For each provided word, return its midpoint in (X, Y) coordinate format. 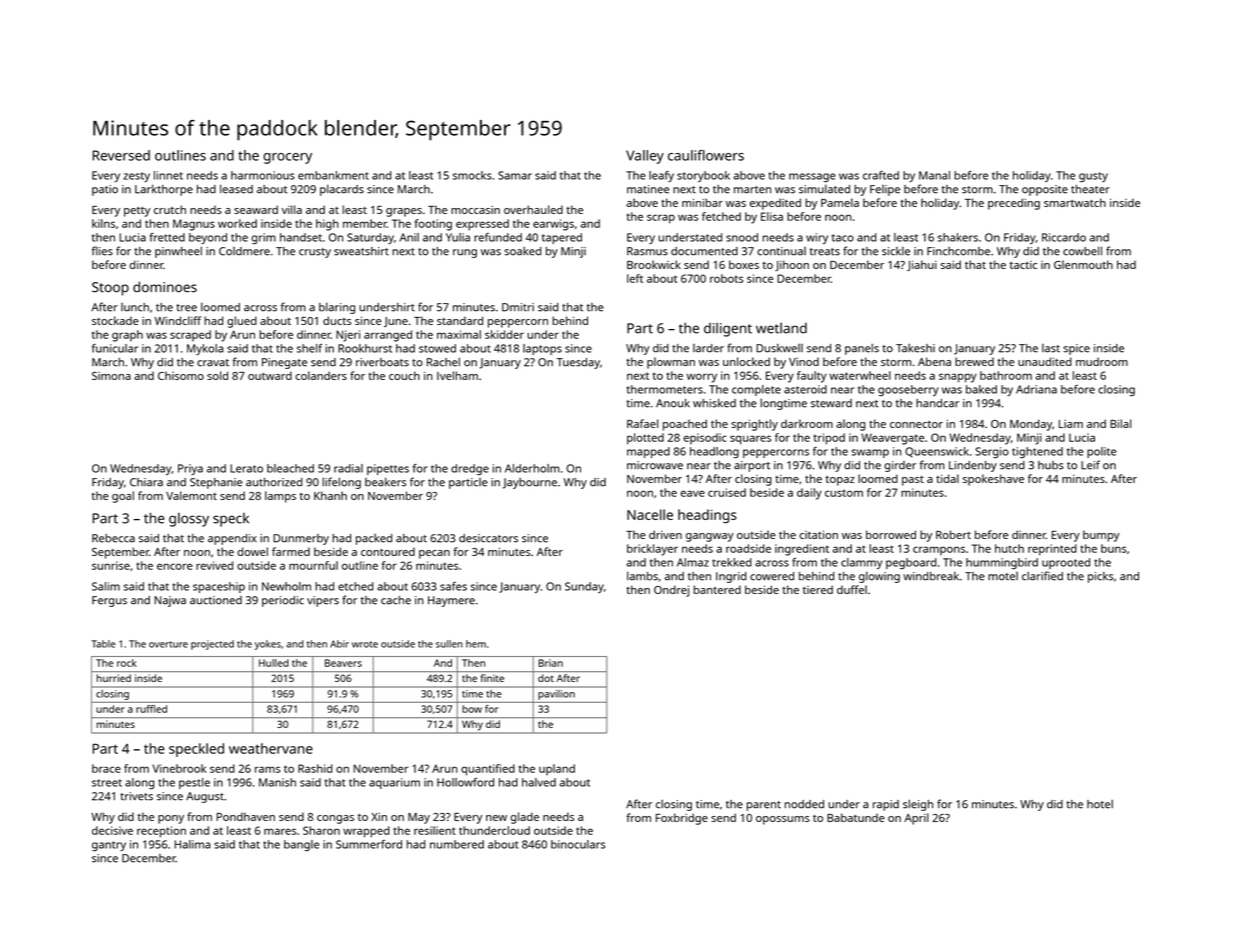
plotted (645, 439)
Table (103, 644)
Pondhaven (246, 816)
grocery (287, 158)
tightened (1037, 452)
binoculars (578, 844)
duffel (852, 589)
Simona (111, 376)
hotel (1100, 804)
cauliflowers (706, 155)
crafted (881, 175)
